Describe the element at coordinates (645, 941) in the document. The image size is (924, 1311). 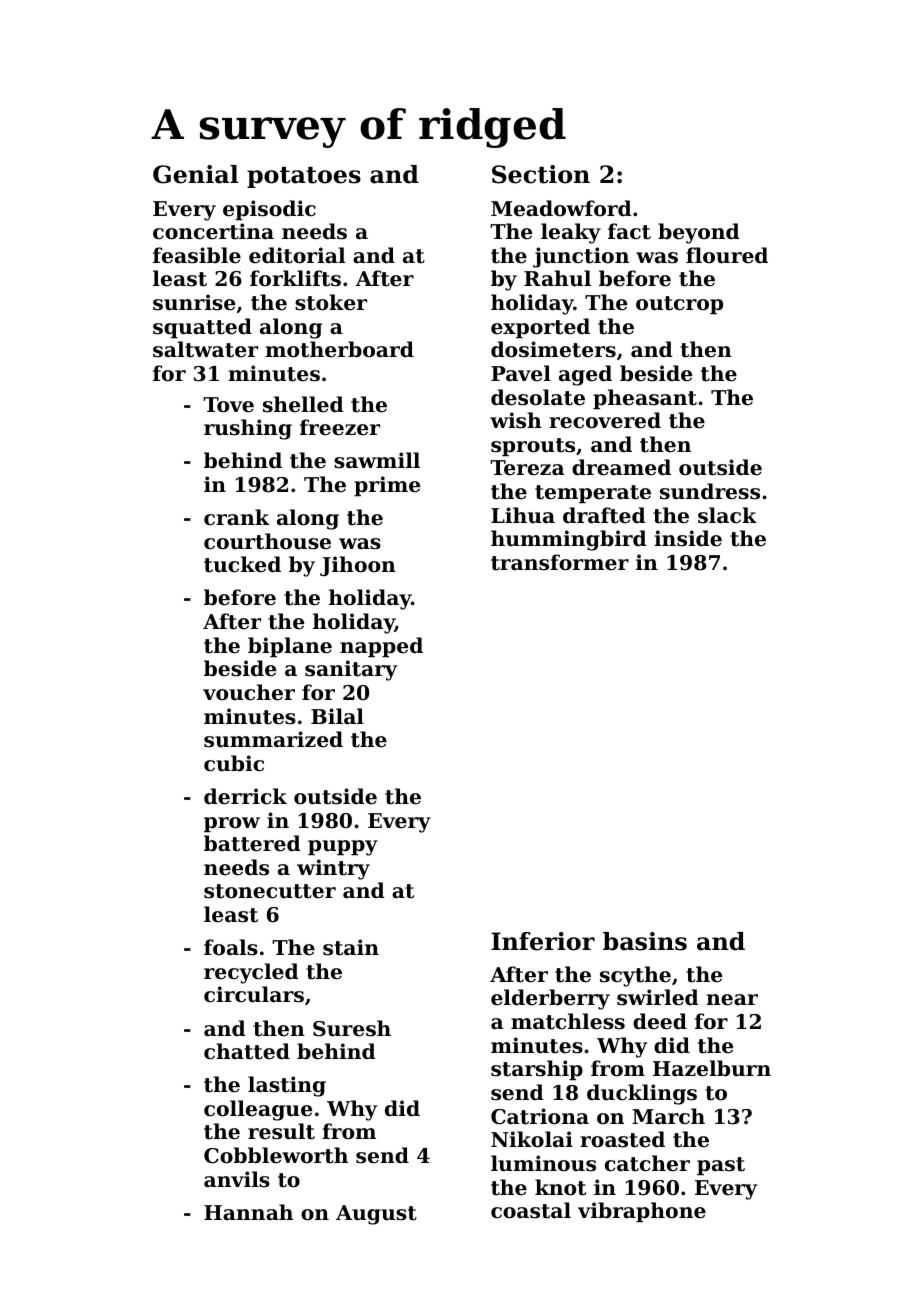
I see `basins` at that location.
